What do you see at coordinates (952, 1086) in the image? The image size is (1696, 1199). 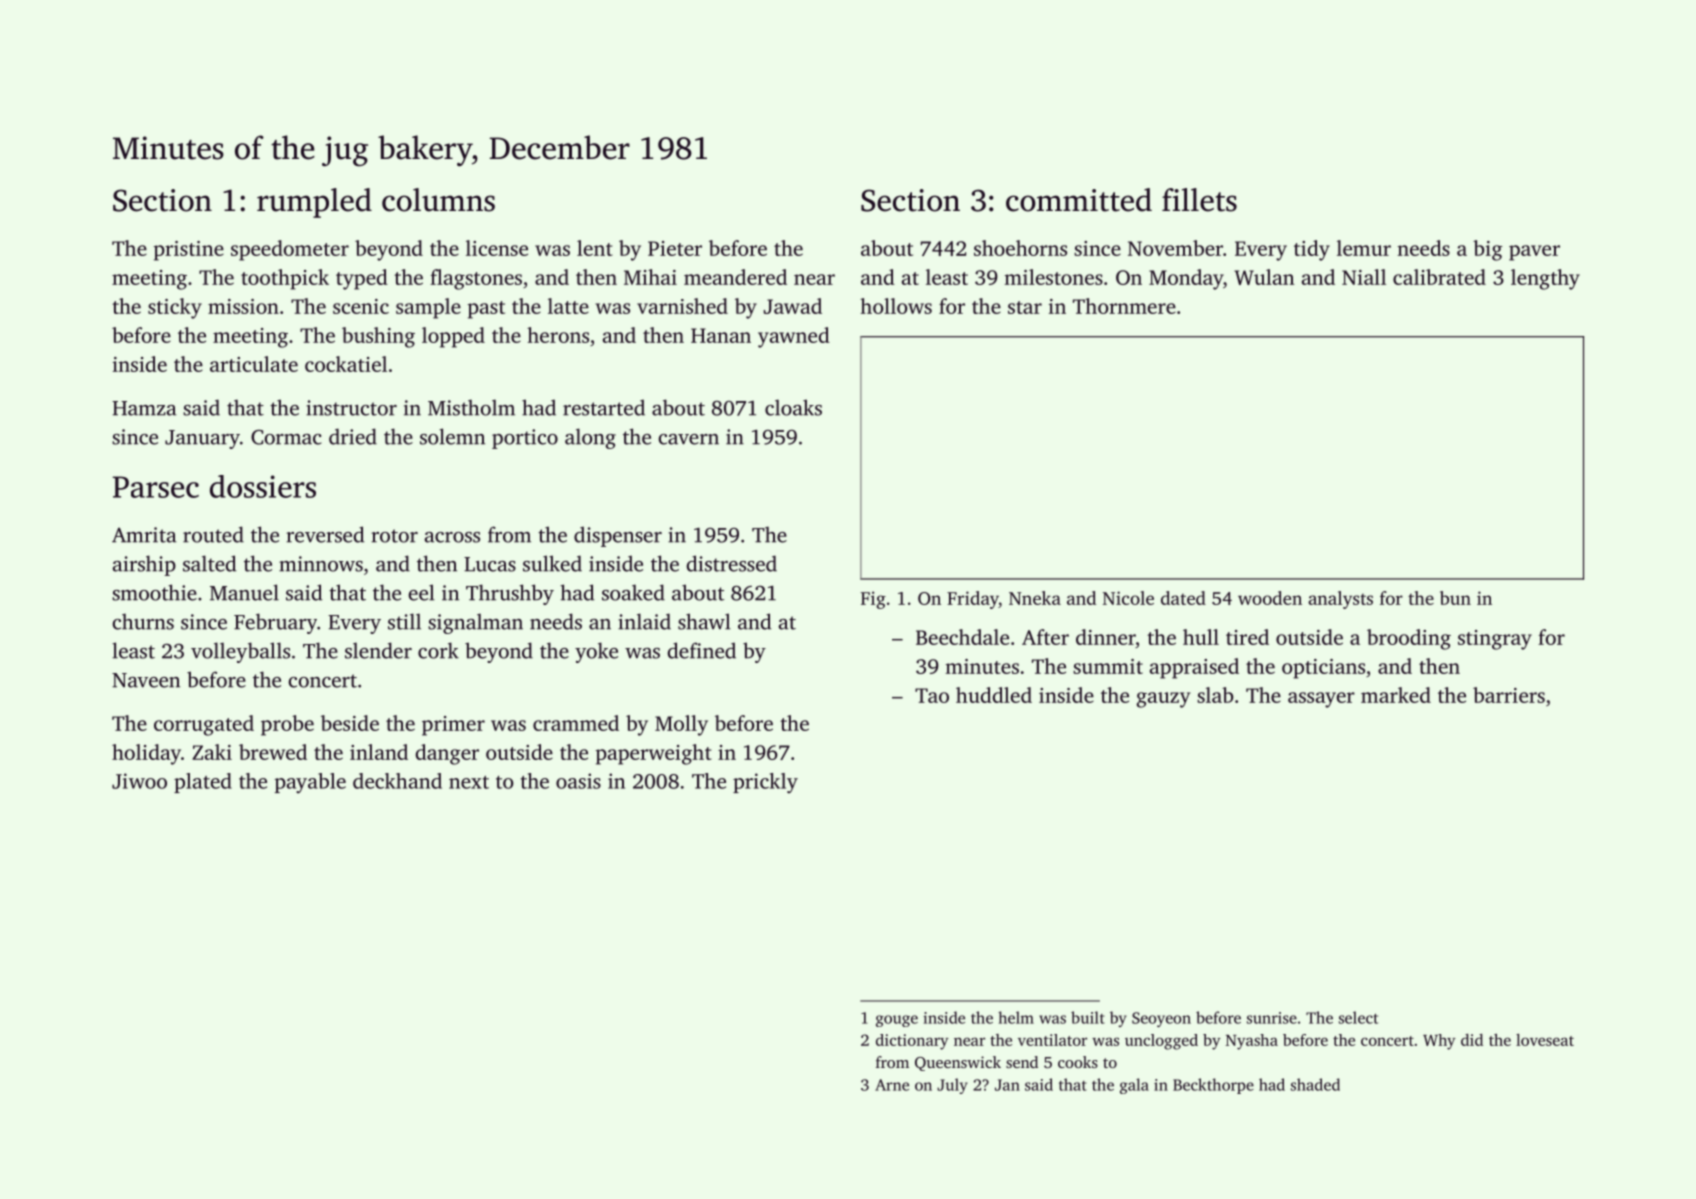 I see `July` at bounding box center [952, 1086].
